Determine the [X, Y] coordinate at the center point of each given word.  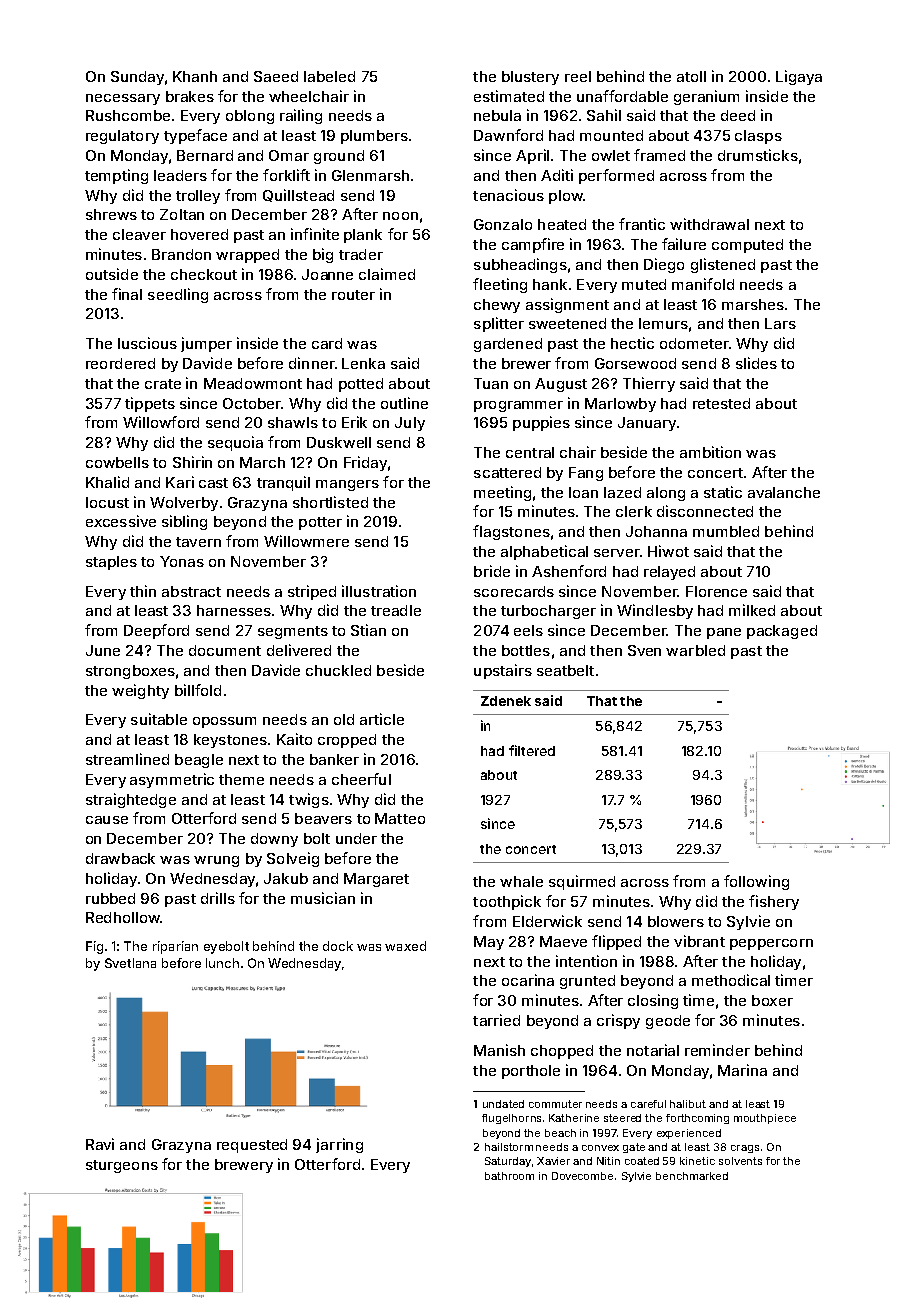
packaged [782, 632]
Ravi [100, 1144]
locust [107, 502]
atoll [691, 76]
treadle [396, 610]
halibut [688, 1104]
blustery [530, 78]
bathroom [509, 1176]
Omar [289, 155]
